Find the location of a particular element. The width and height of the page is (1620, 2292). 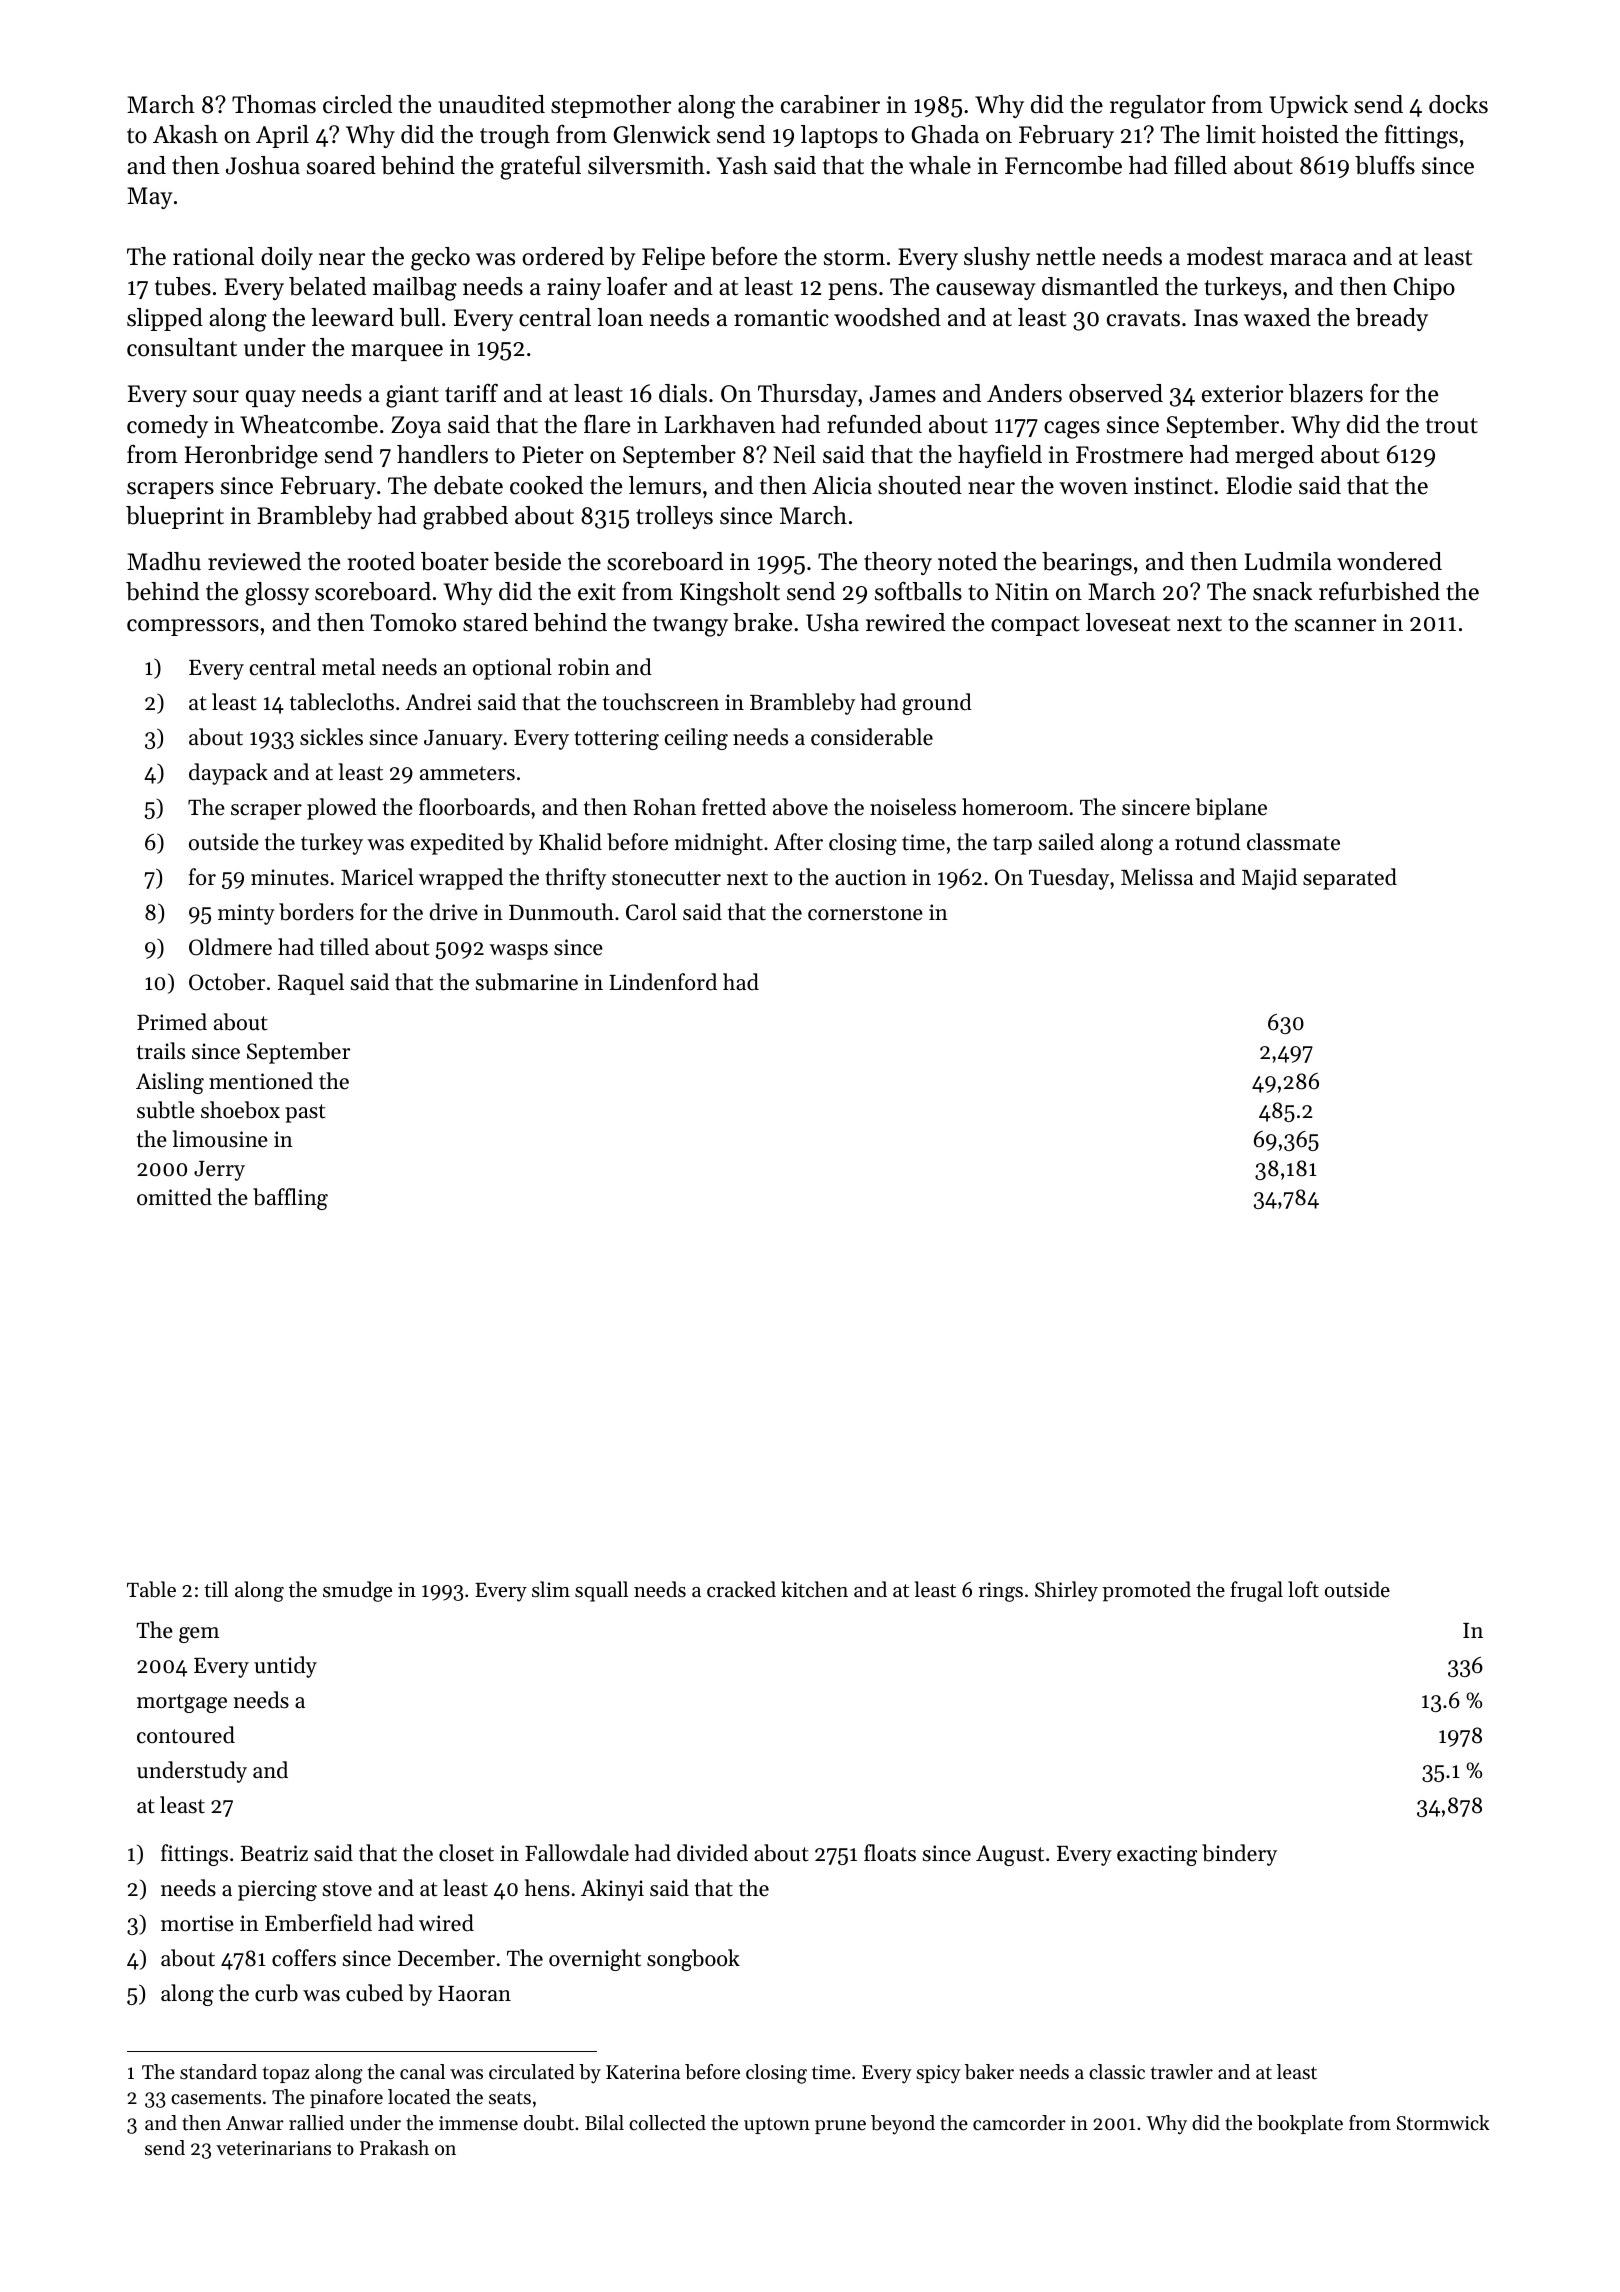

Felipe is located at coordinates (673, 258).
